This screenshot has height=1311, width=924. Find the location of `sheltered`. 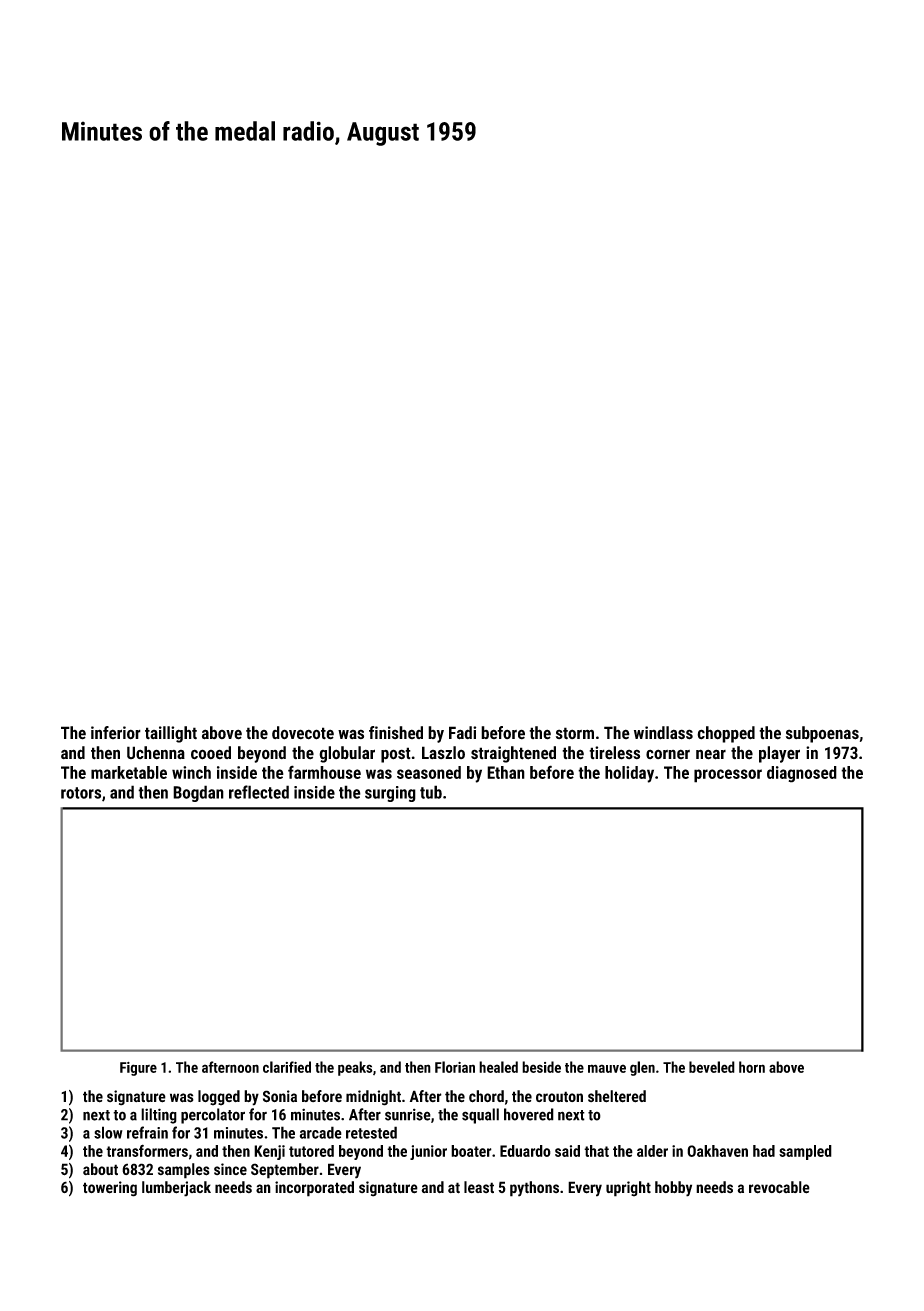

sheltered is located at coordinates (617, 1096).
